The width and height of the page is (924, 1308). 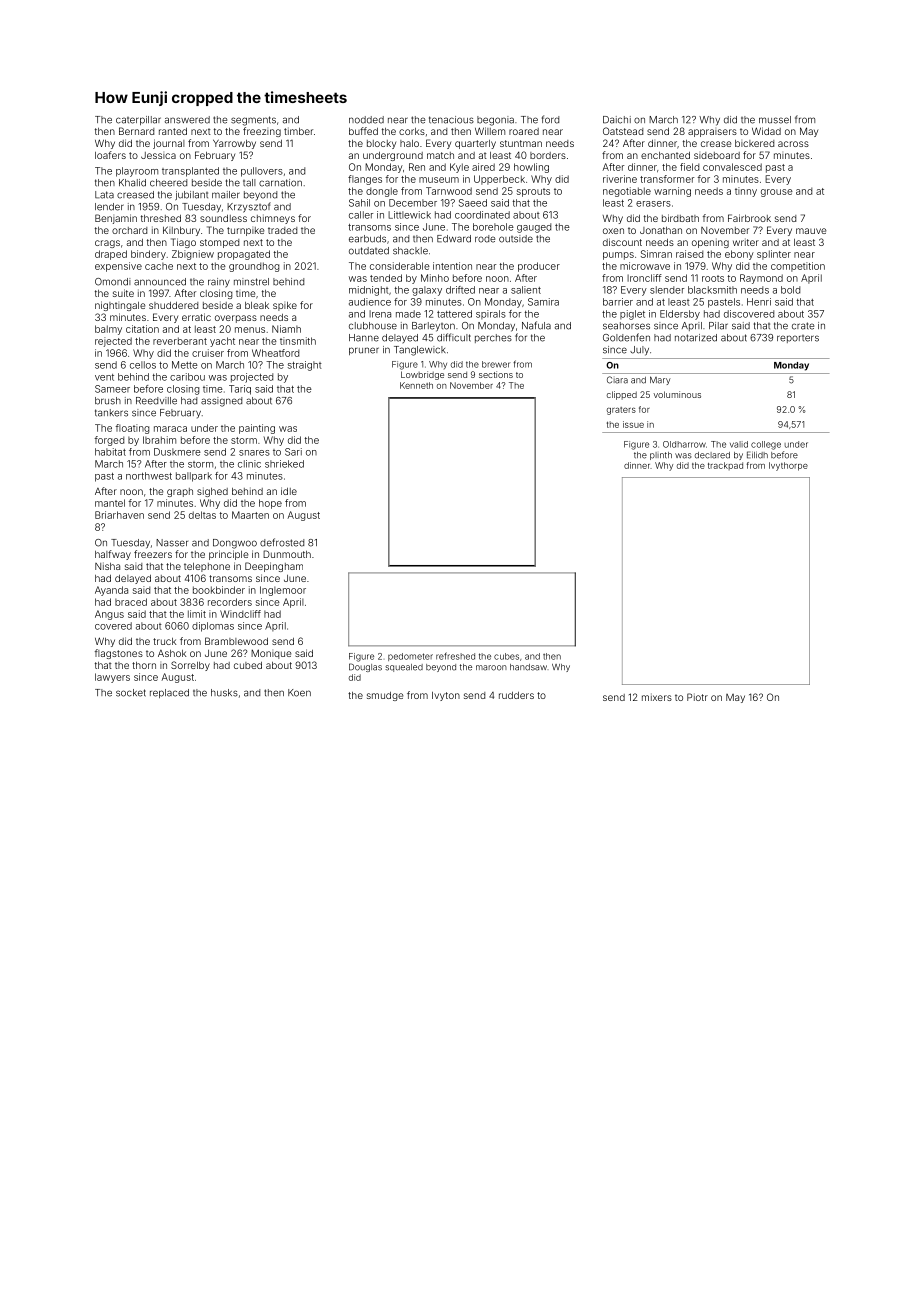 I want to click on mussel, so click(x=775, y=120).
